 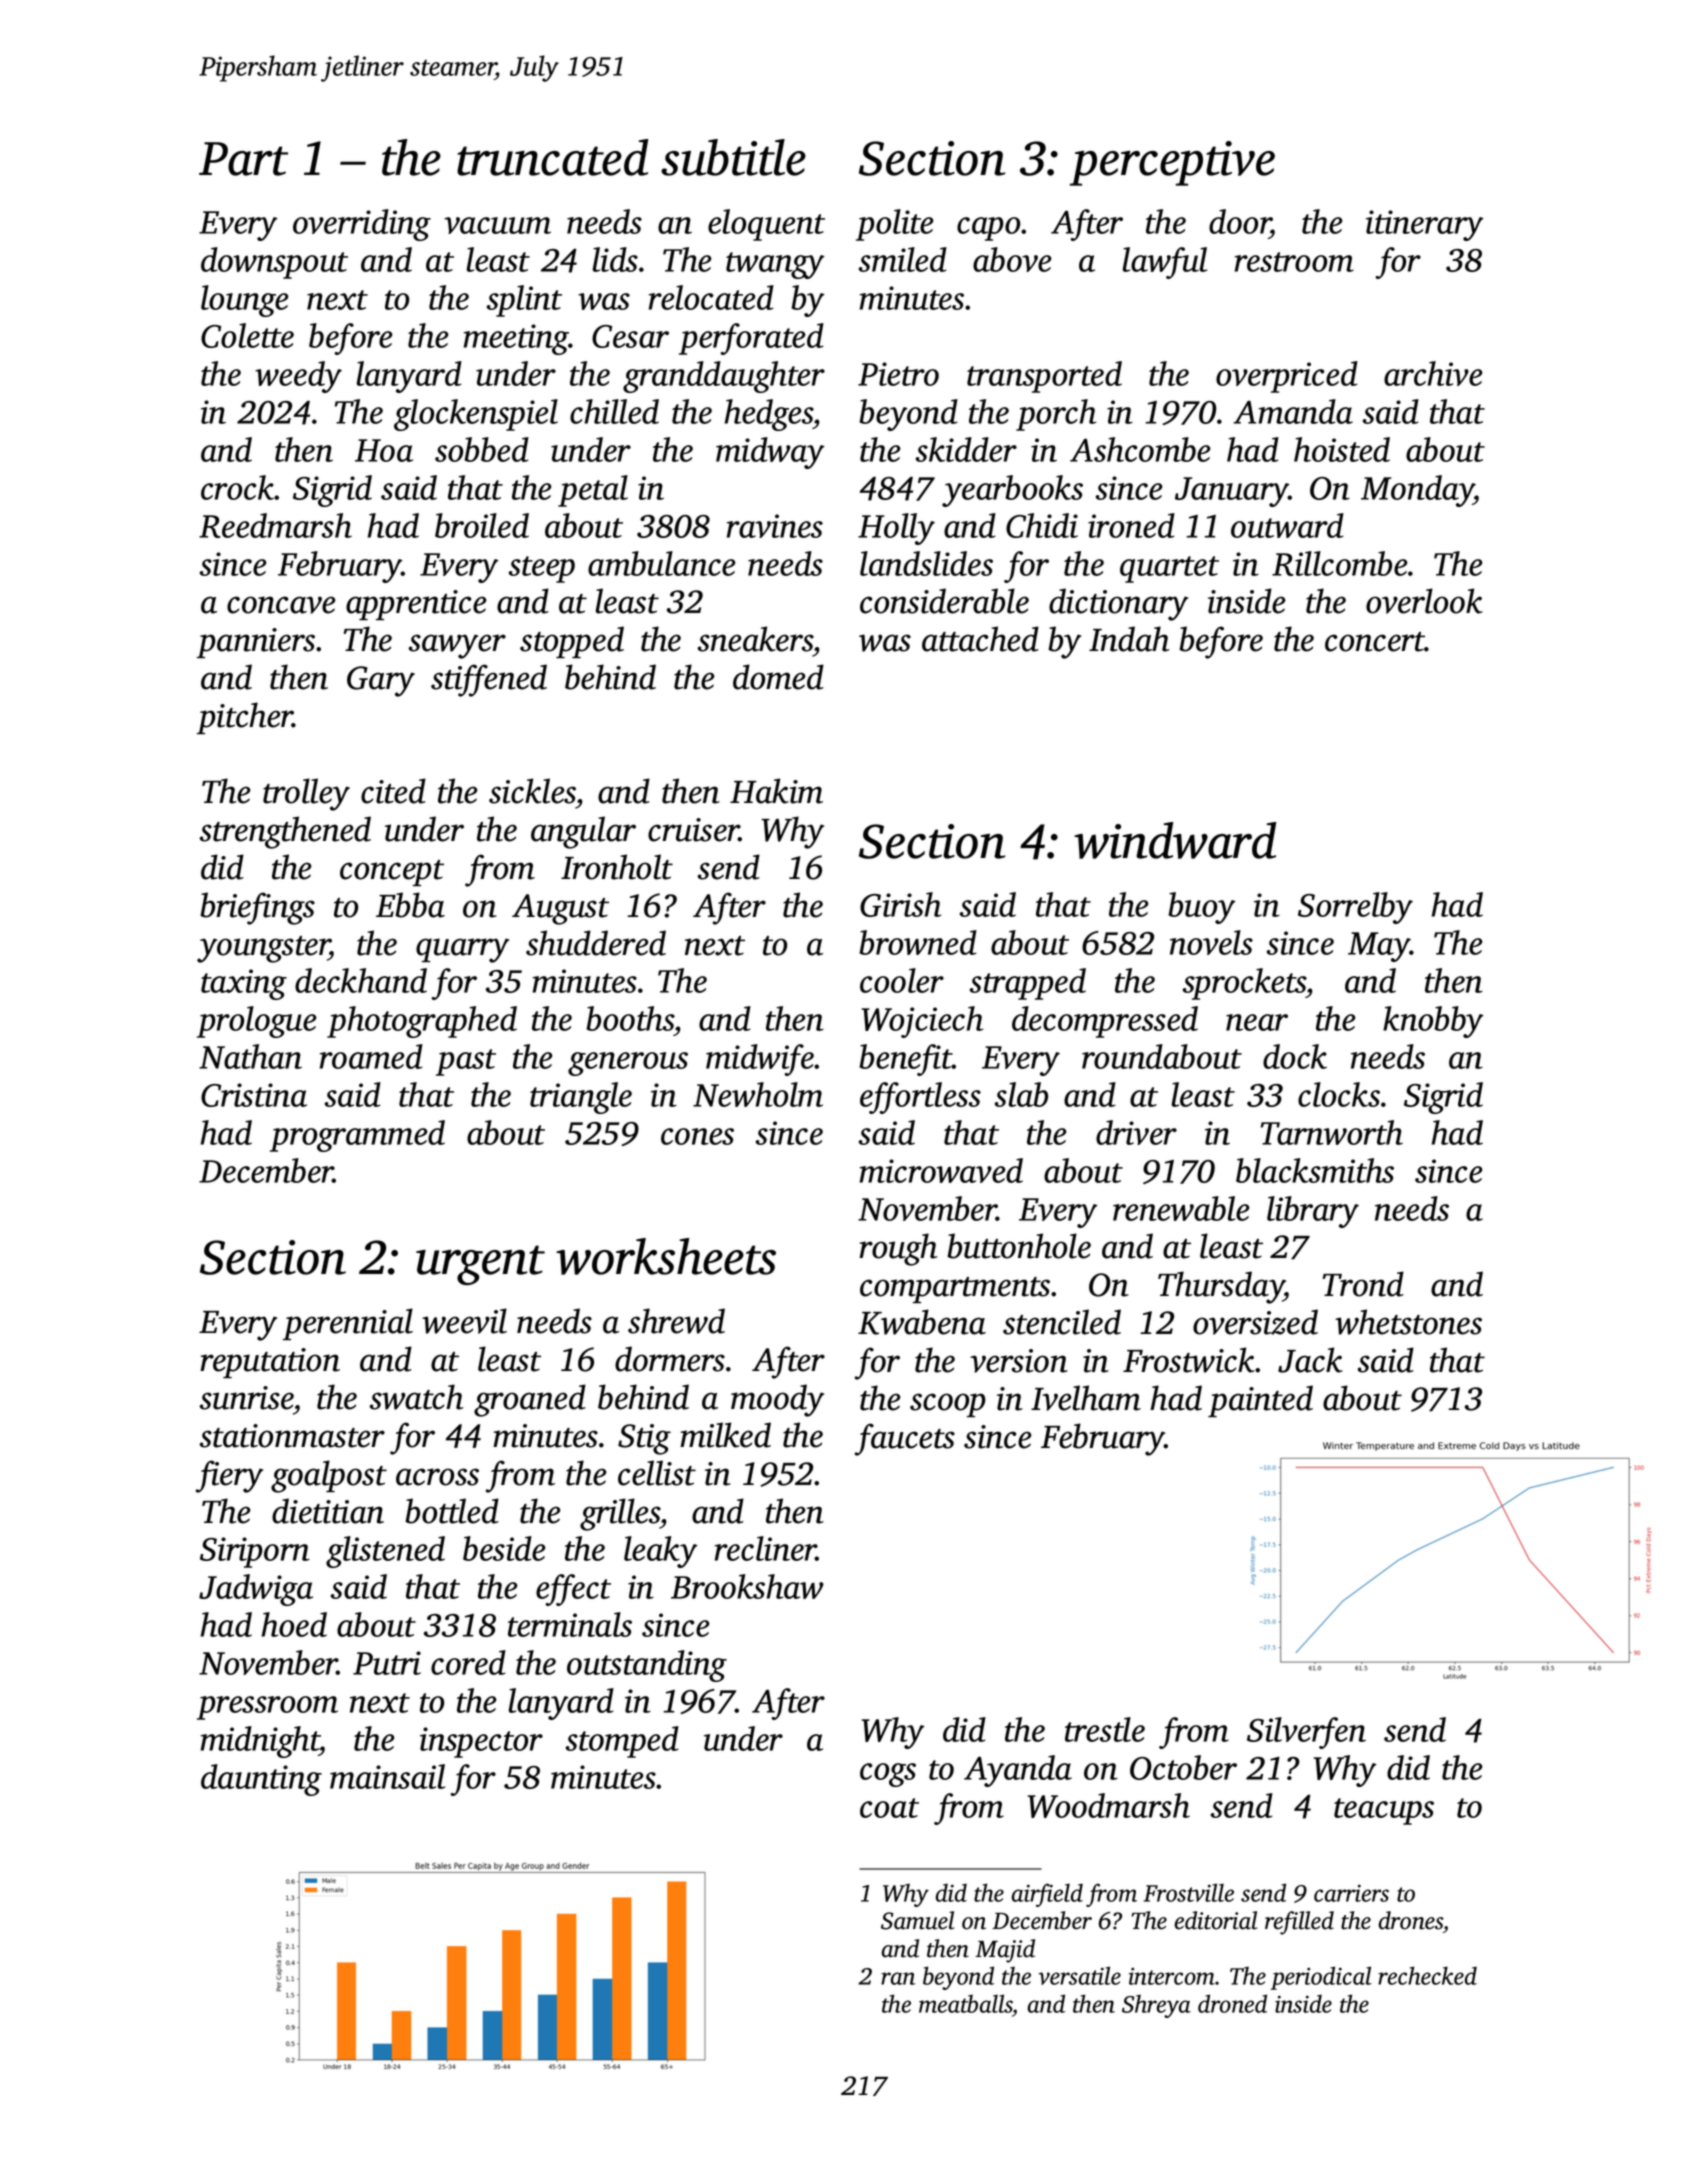 What do you see at coordinates (1105, 1729) in the image?
I see `trestle` at bounding box center [1105, 1729].
